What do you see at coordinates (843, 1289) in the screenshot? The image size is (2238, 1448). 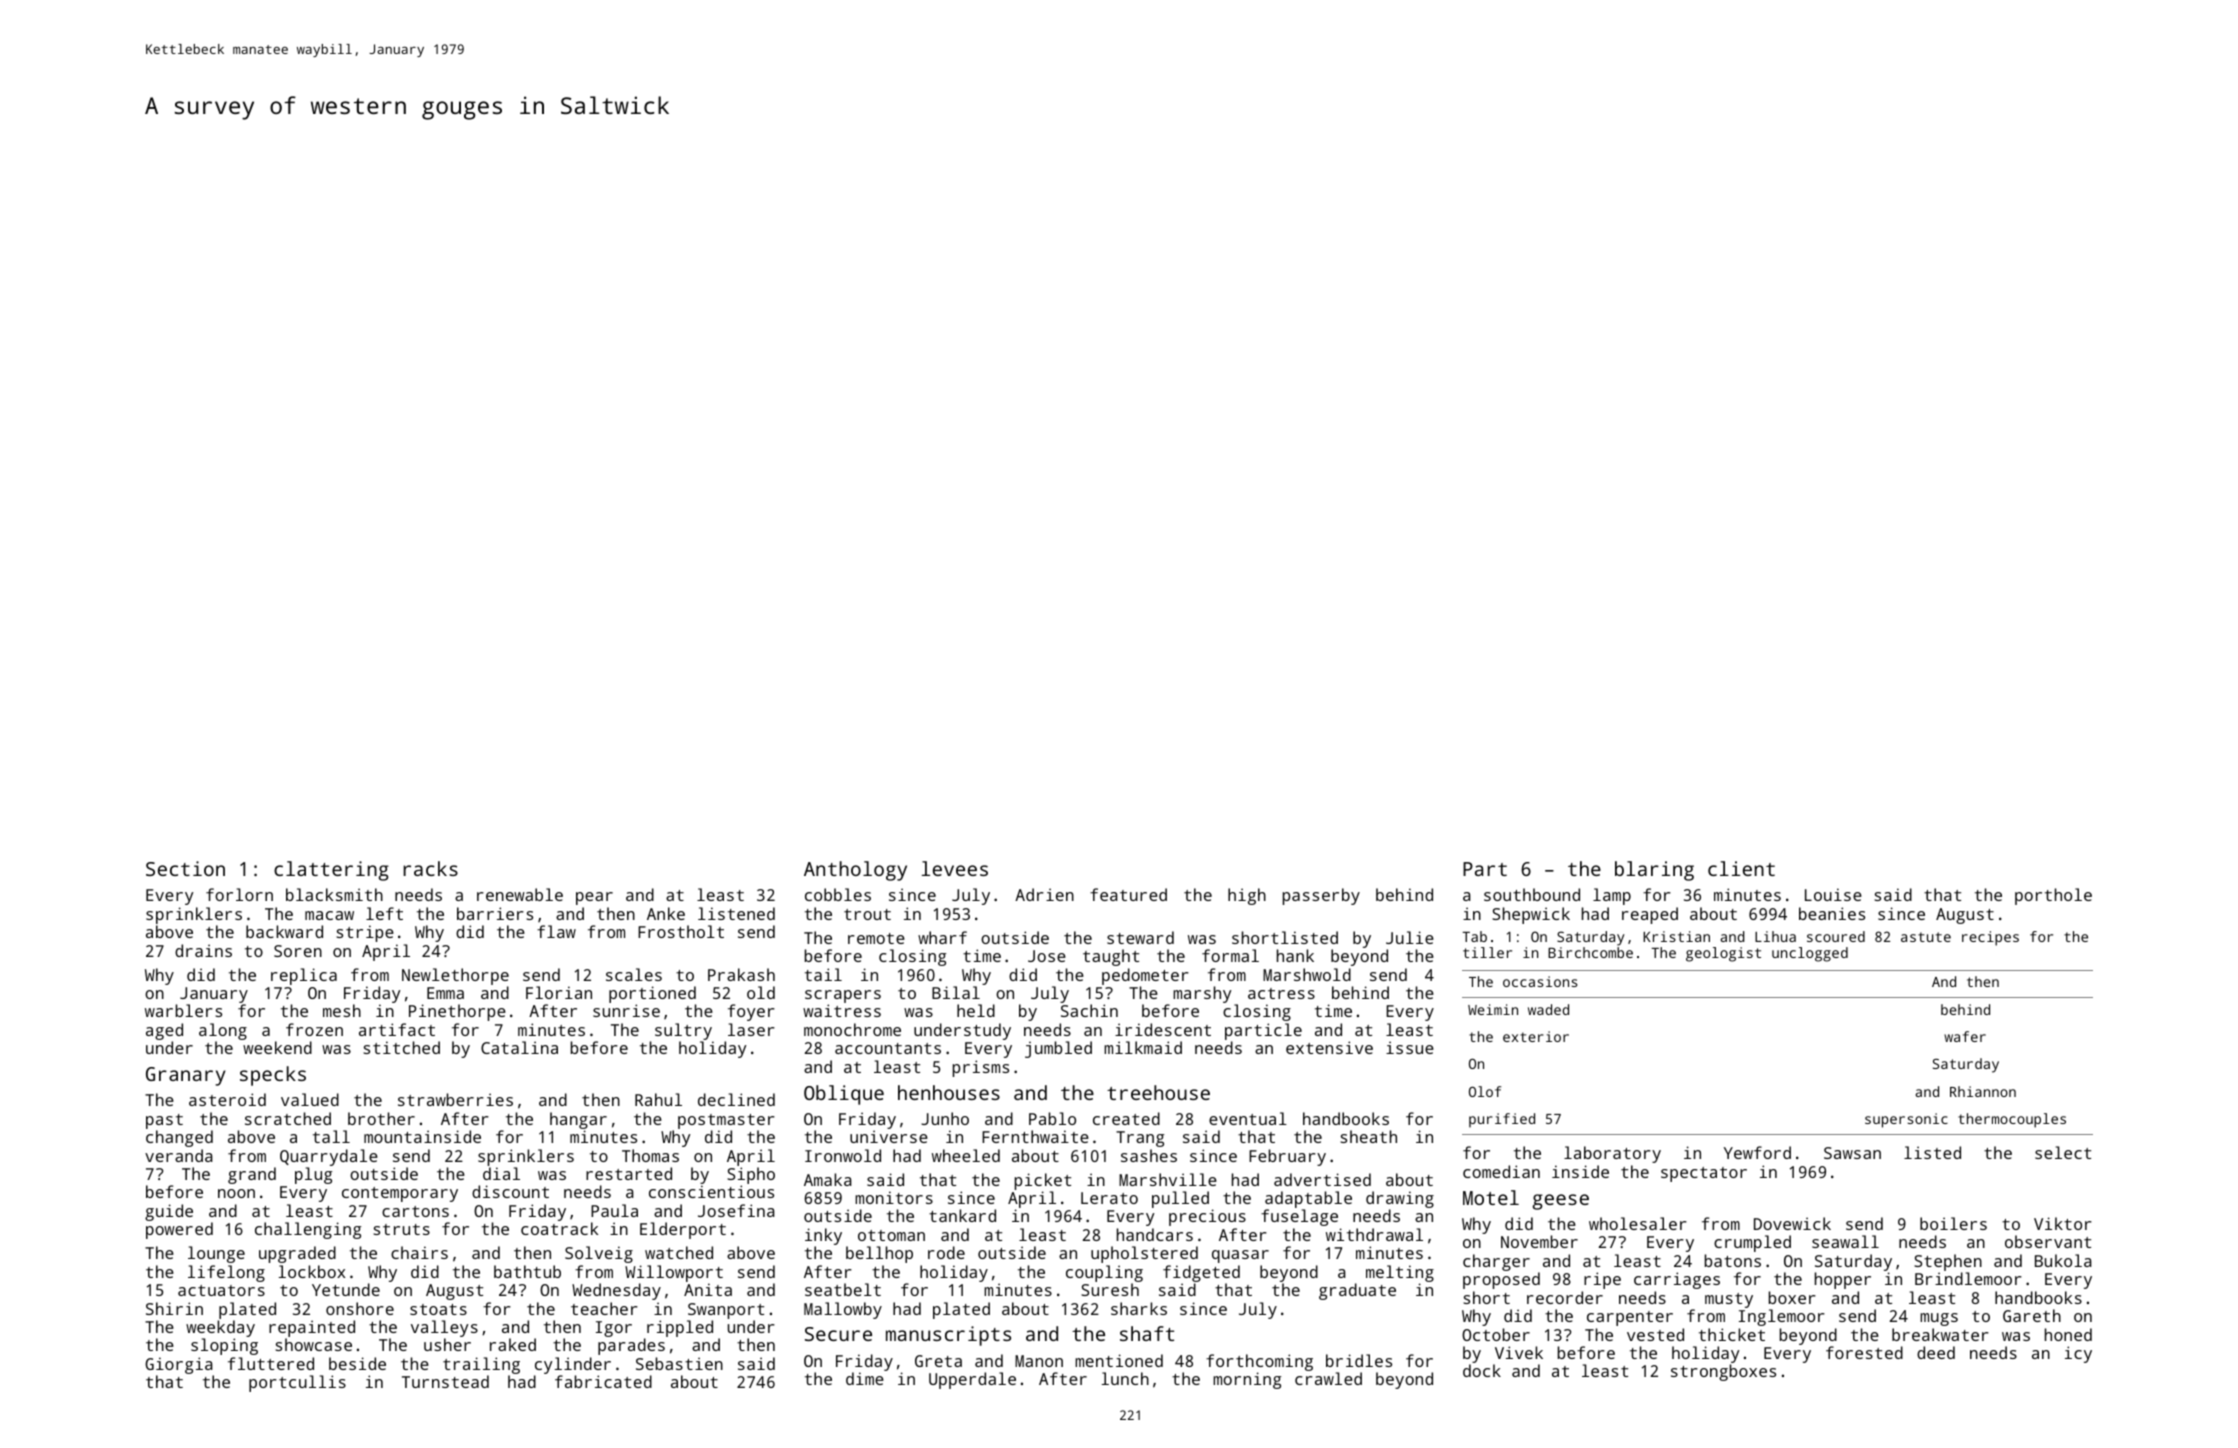 I see `seatbelt` at bounding box center [843, 1289].
